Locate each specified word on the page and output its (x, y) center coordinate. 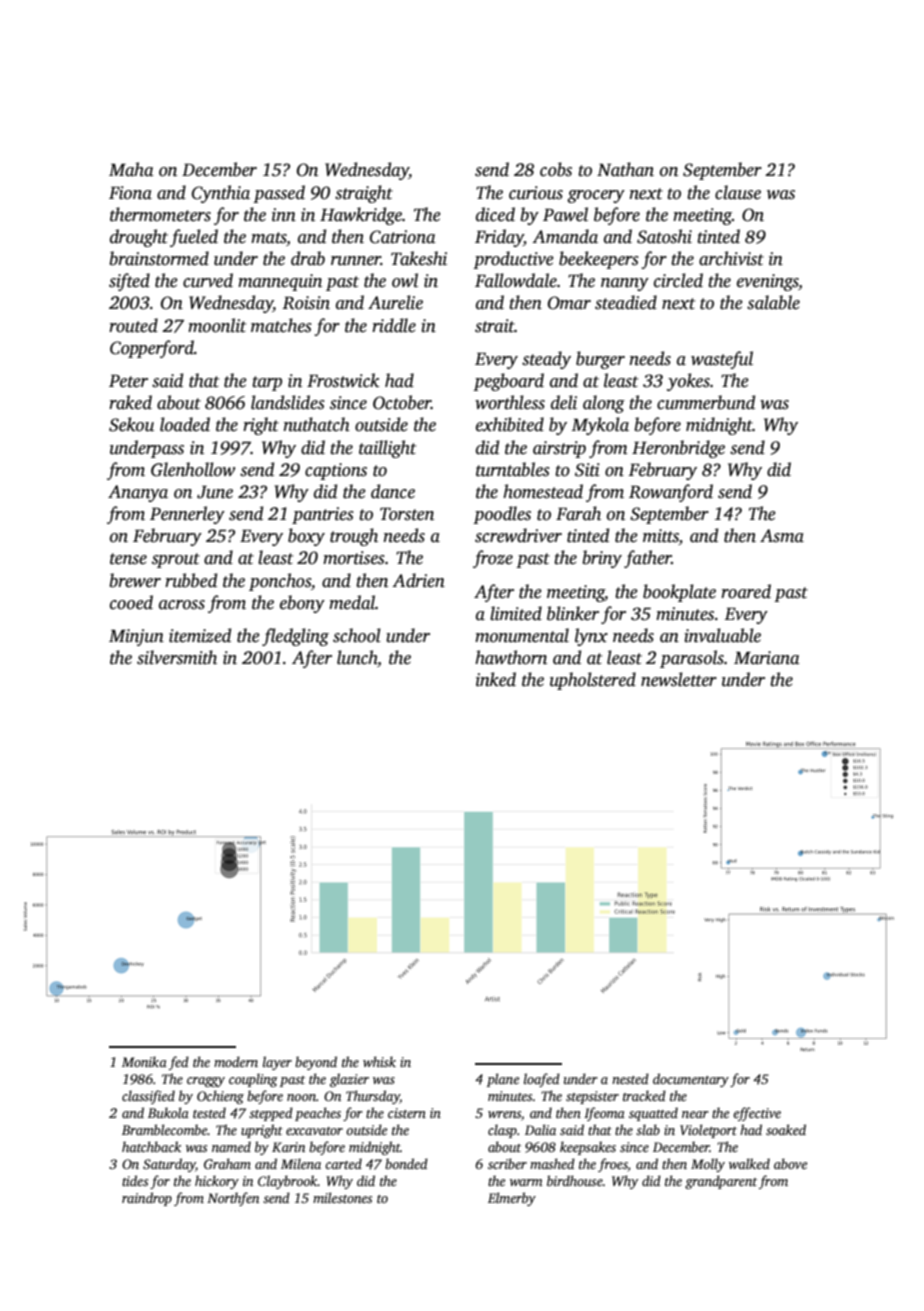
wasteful (722, 360)
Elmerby (512, 1199)
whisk (379, 1061)
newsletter (679, 679)
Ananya (138, 493)
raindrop (147, 1199)
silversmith (177, 657)
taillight (387, 449)
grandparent (721, 1182)
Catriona (403, 237)
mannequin (280, 282)
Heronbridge (678, 449)
